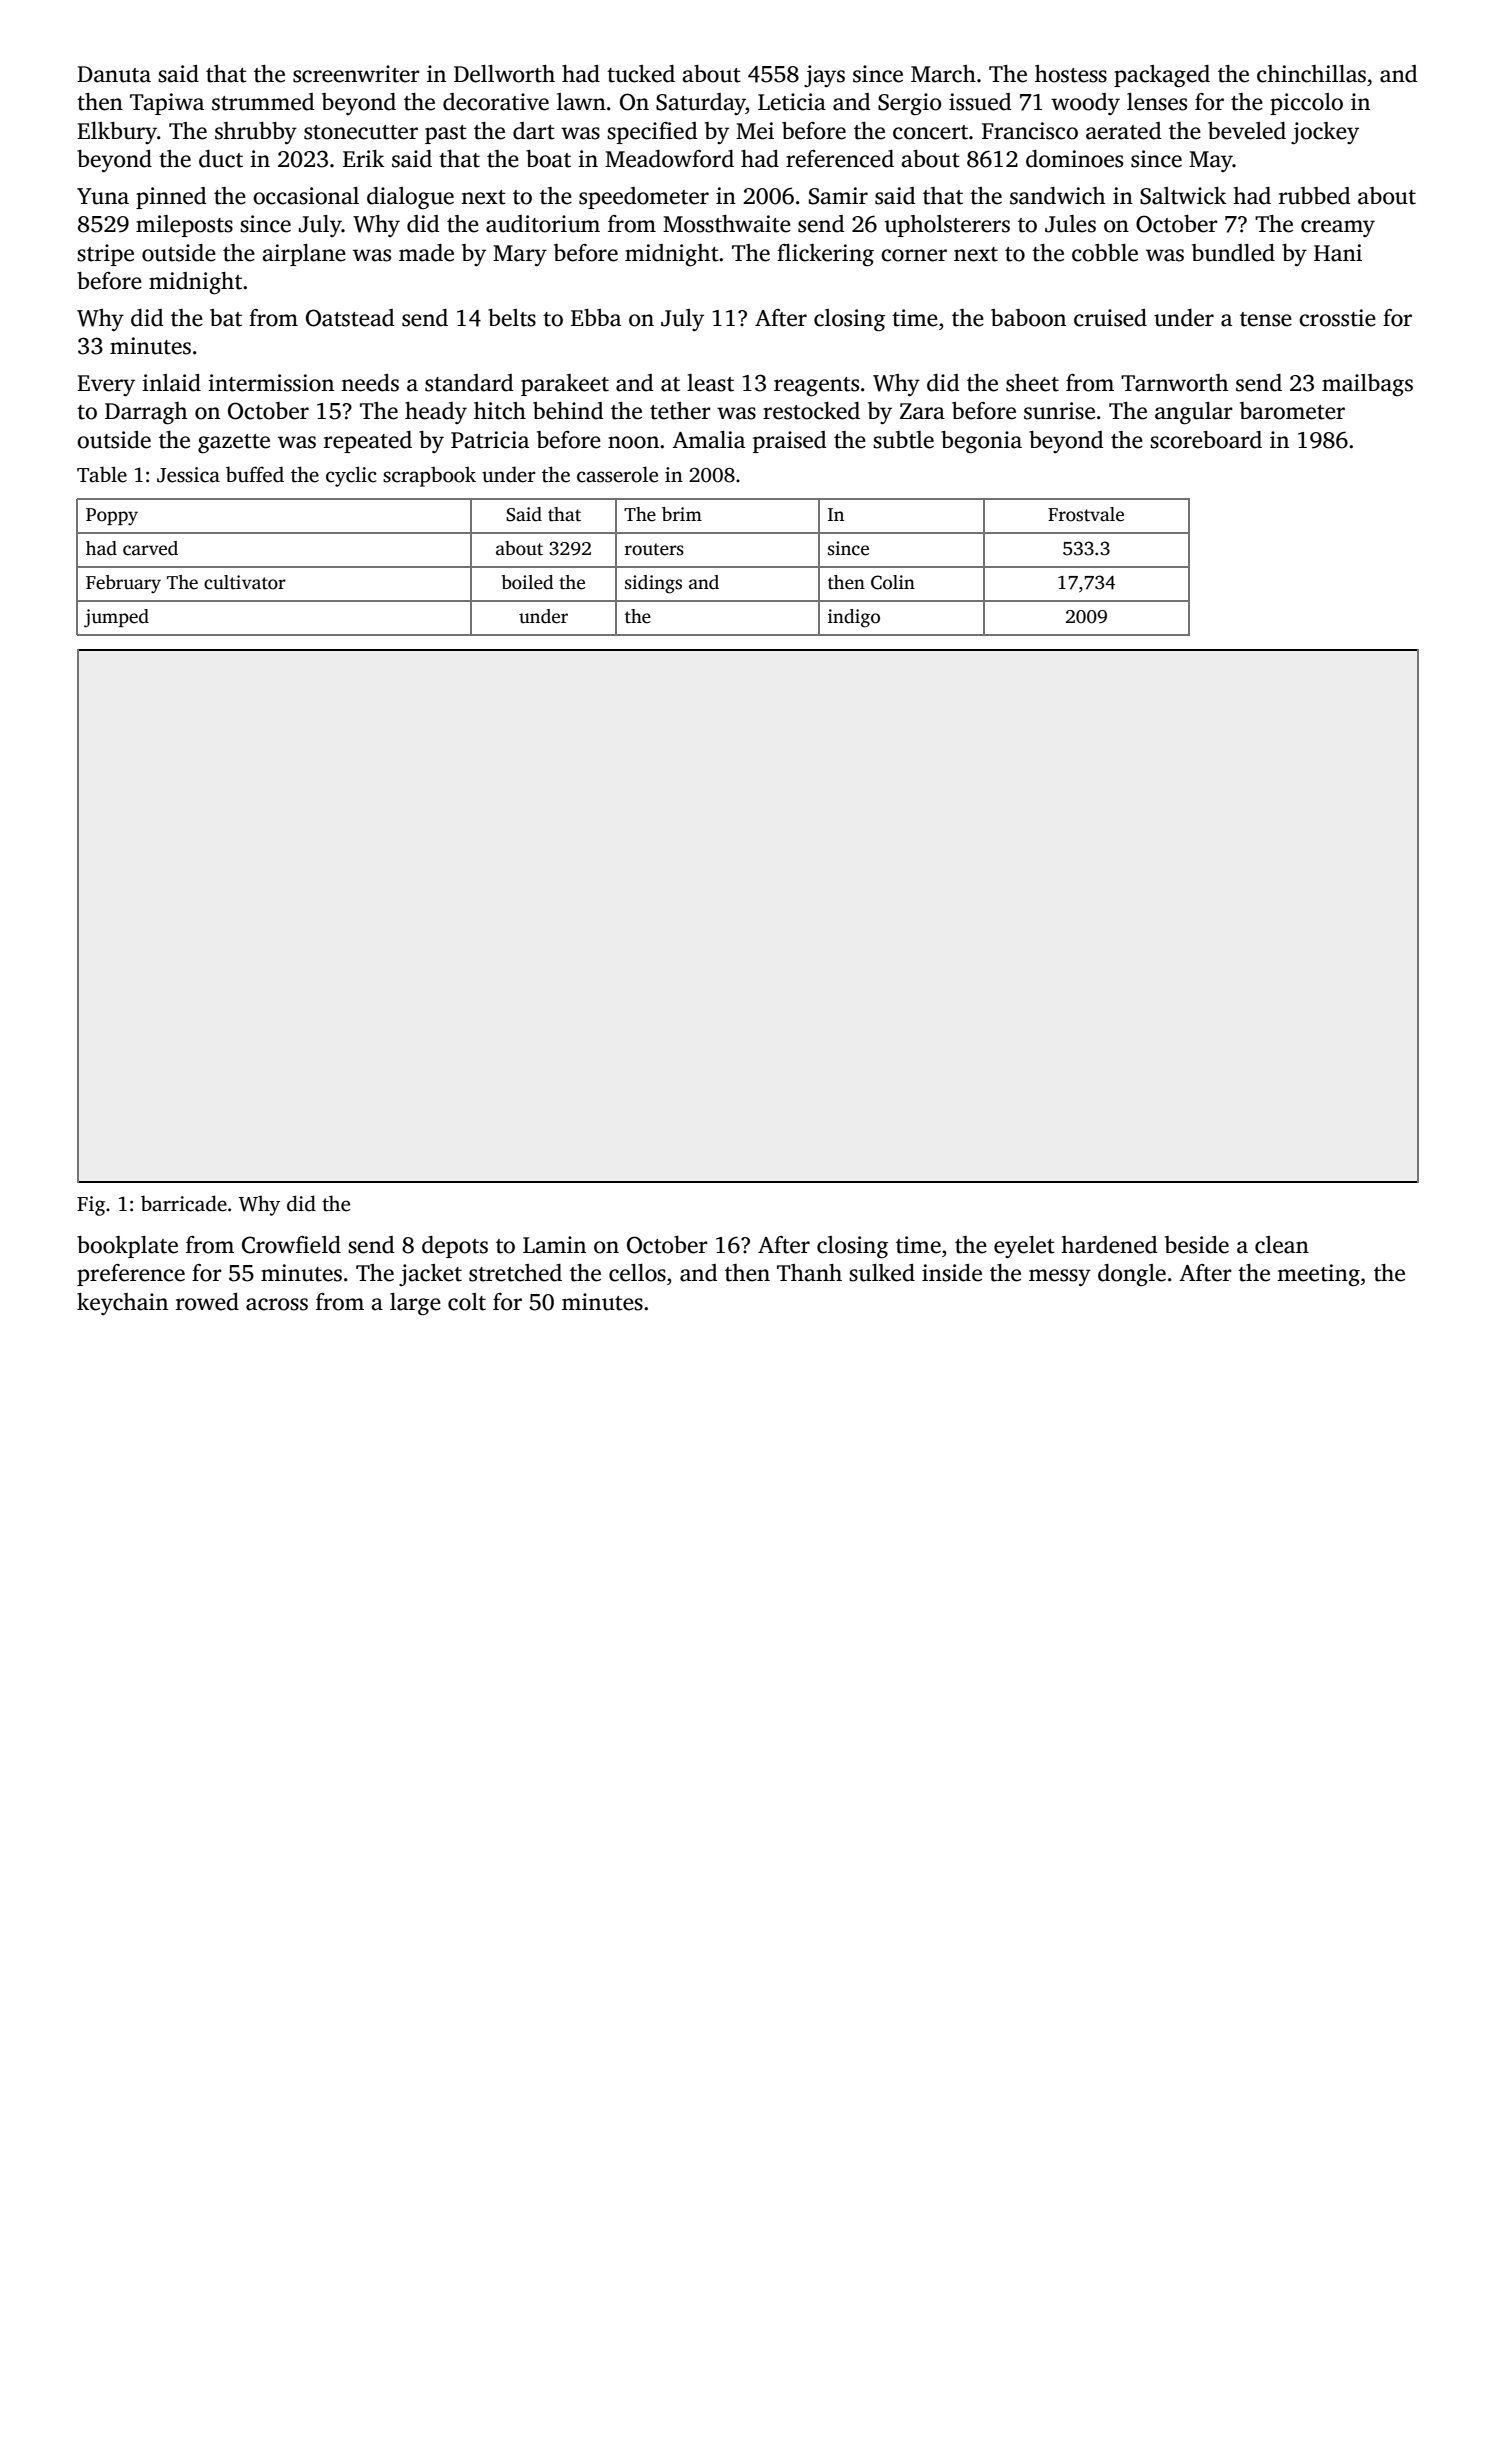 This screenshot has width=1496, height=2464. I want to click on Colin, so click(893, 582).
